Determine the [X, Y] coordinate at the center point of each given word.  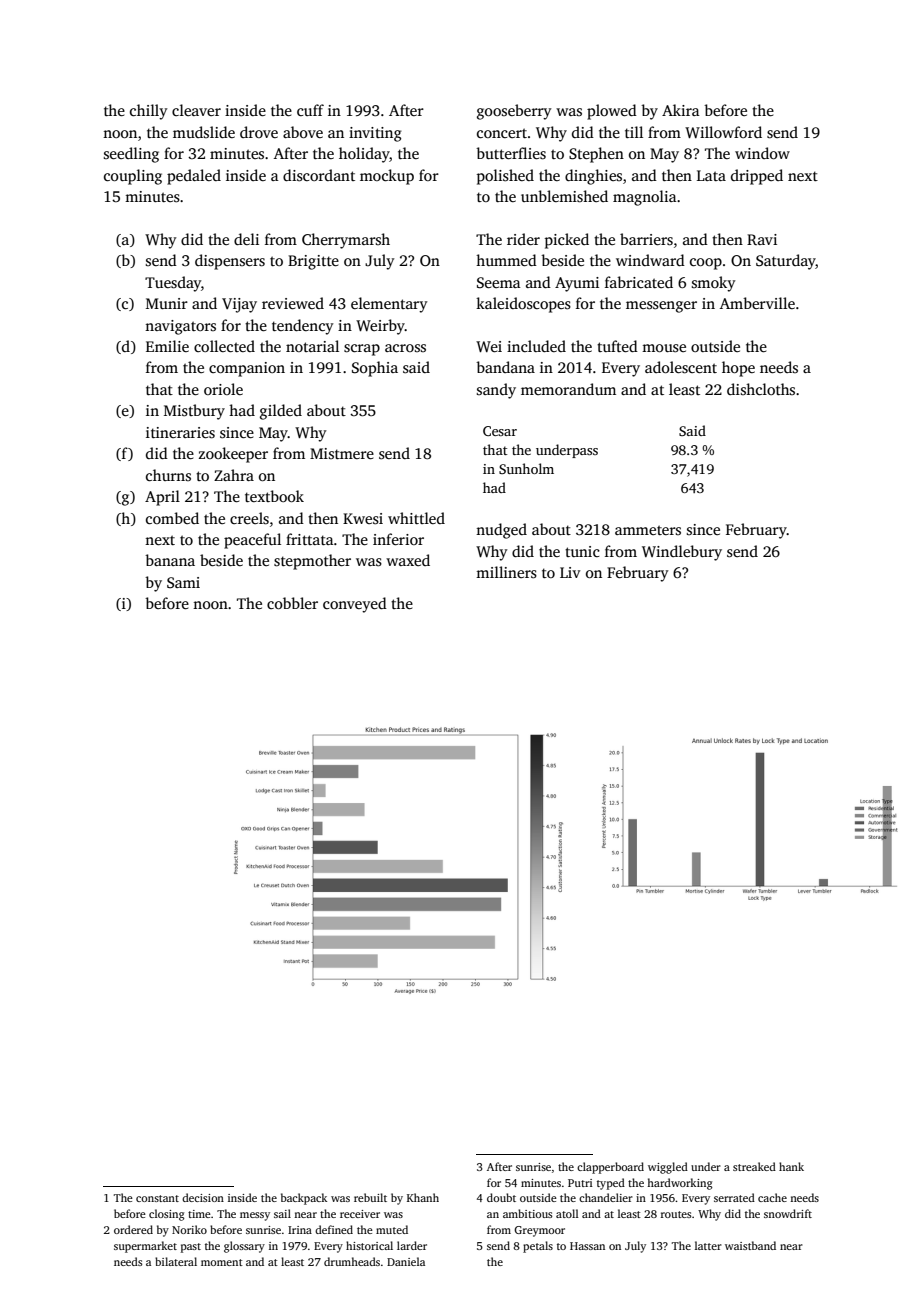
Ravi [762, 239]
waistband [750, 1245]
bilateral [176, 1261]
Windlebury [682, 553]
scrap [362, 350]
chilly [148, 112]
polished [505, 177]
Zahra [234, 475]
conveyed [355, 605]
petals [538, 1247]
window [762, 153]
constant [157, 1198]
